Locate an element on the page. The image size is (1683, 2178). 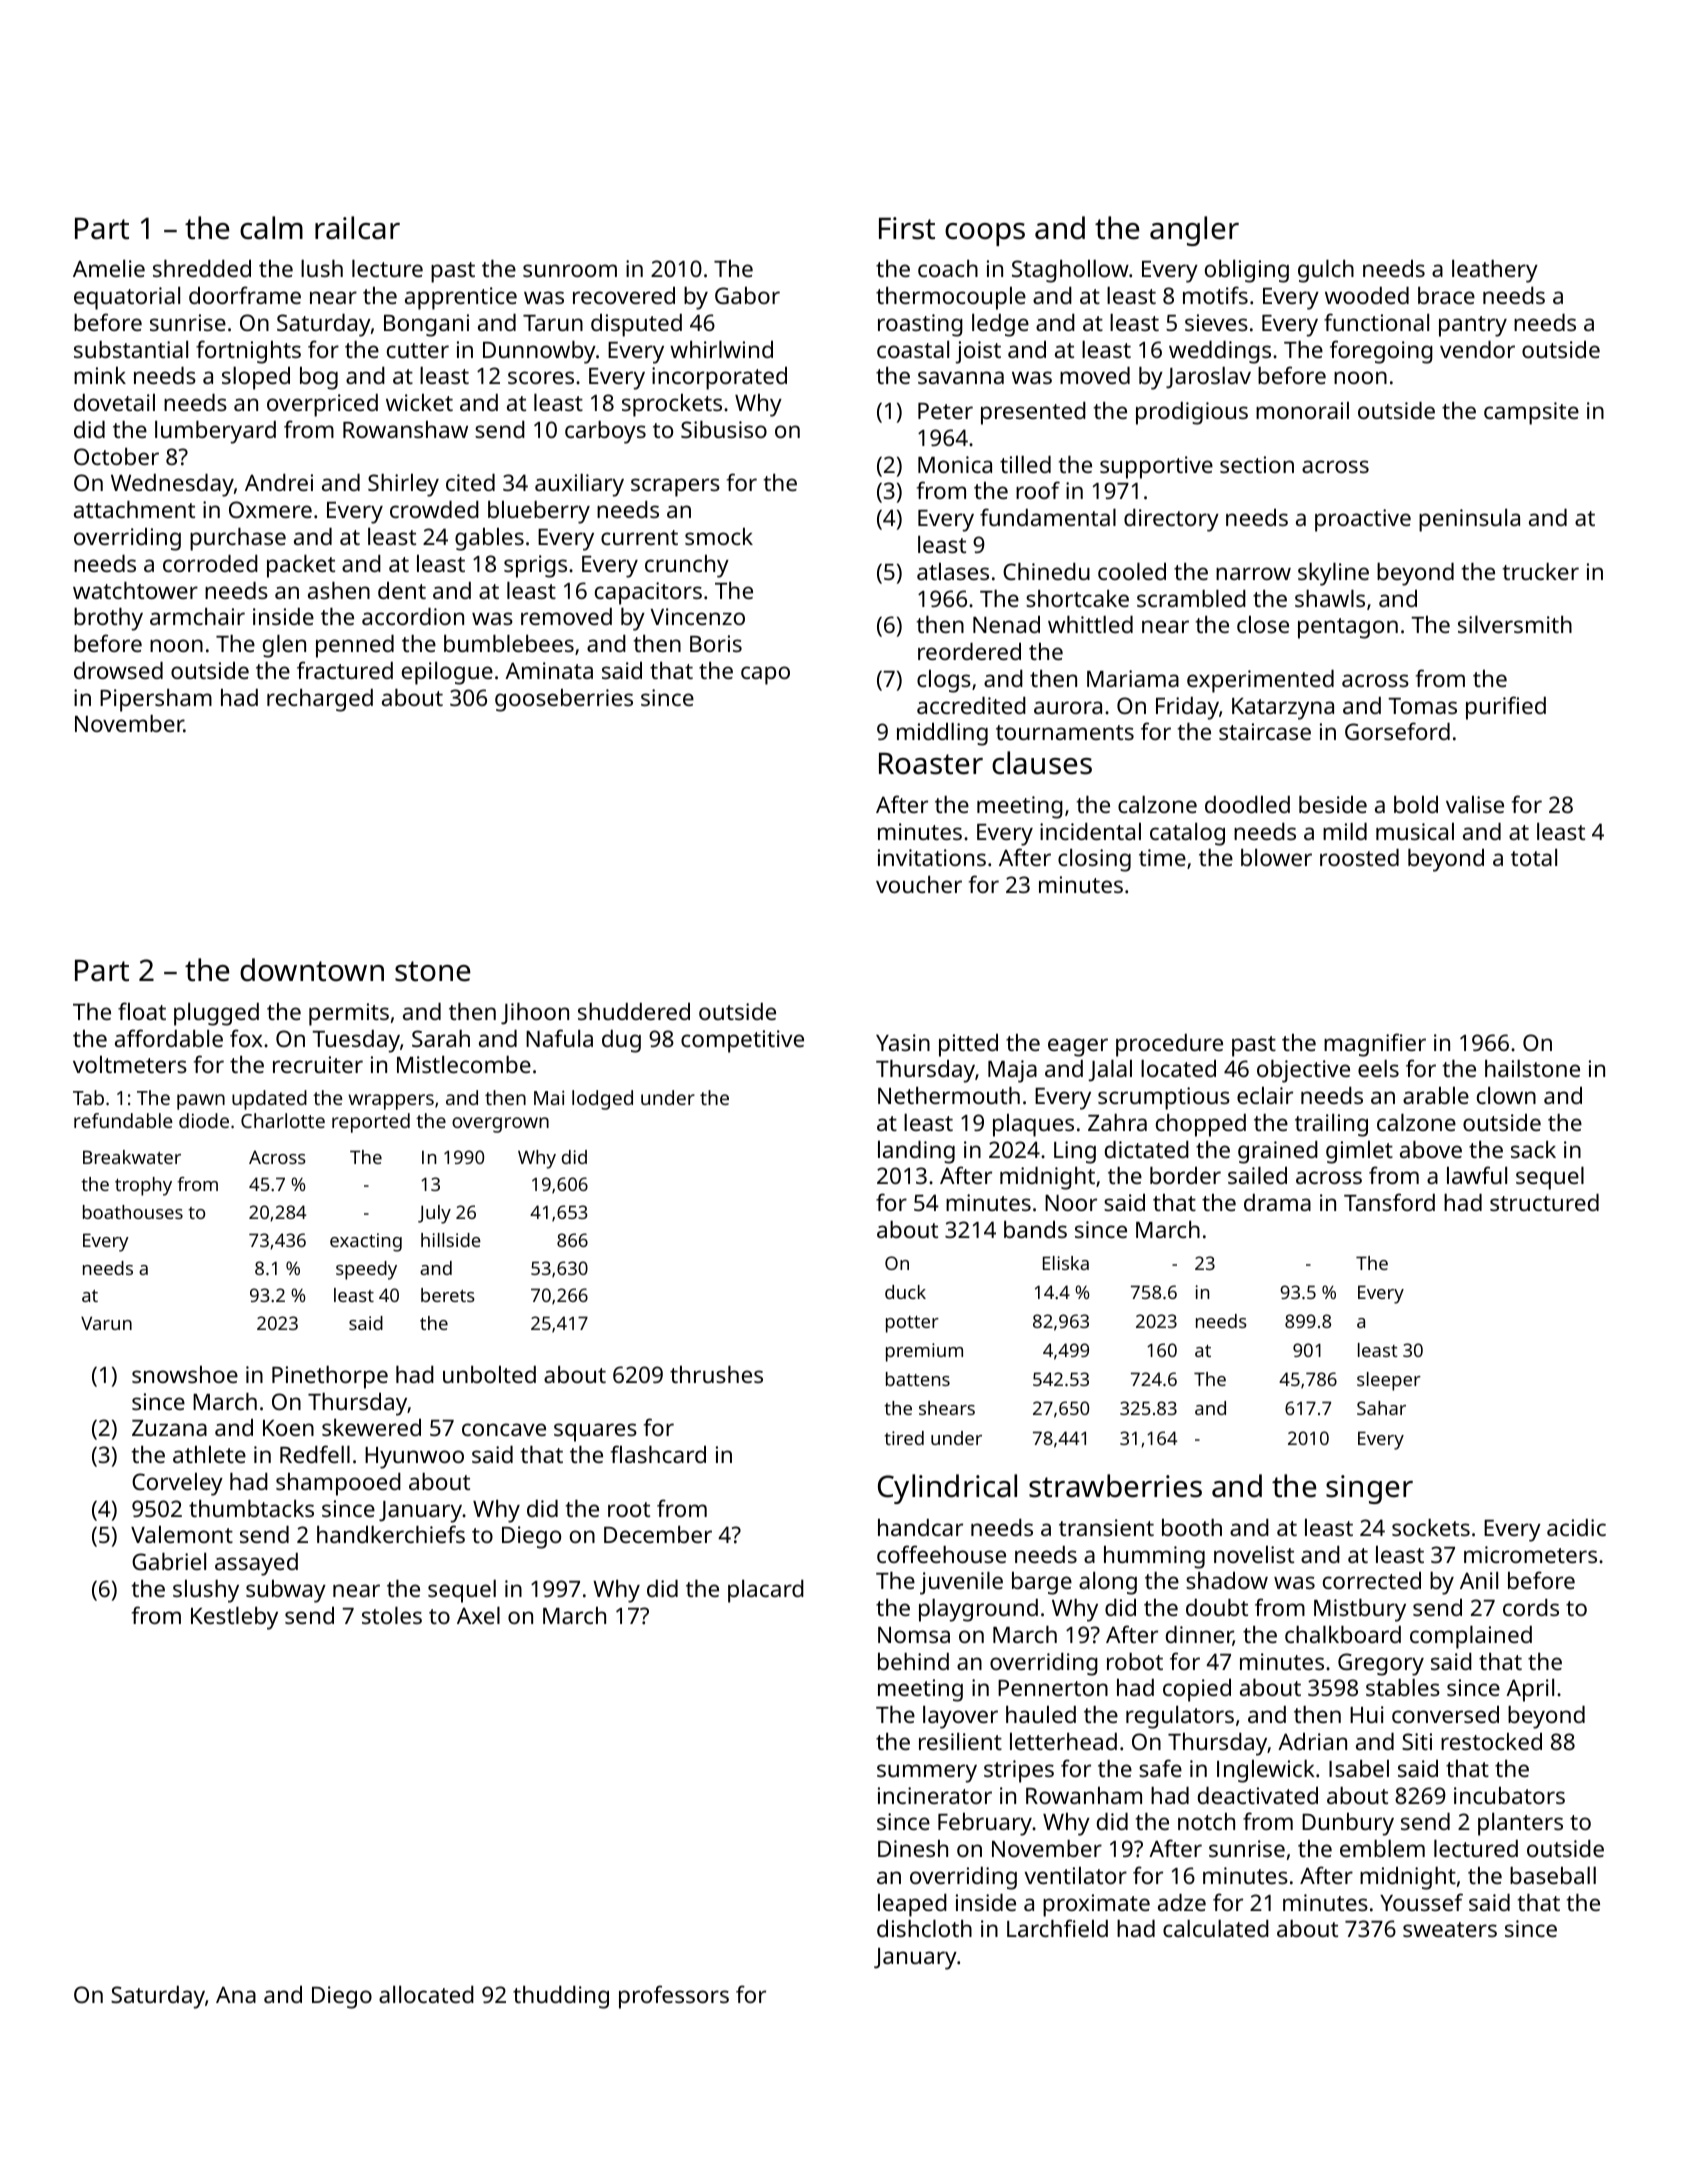
atlases is located at coordinates (953, 571).
